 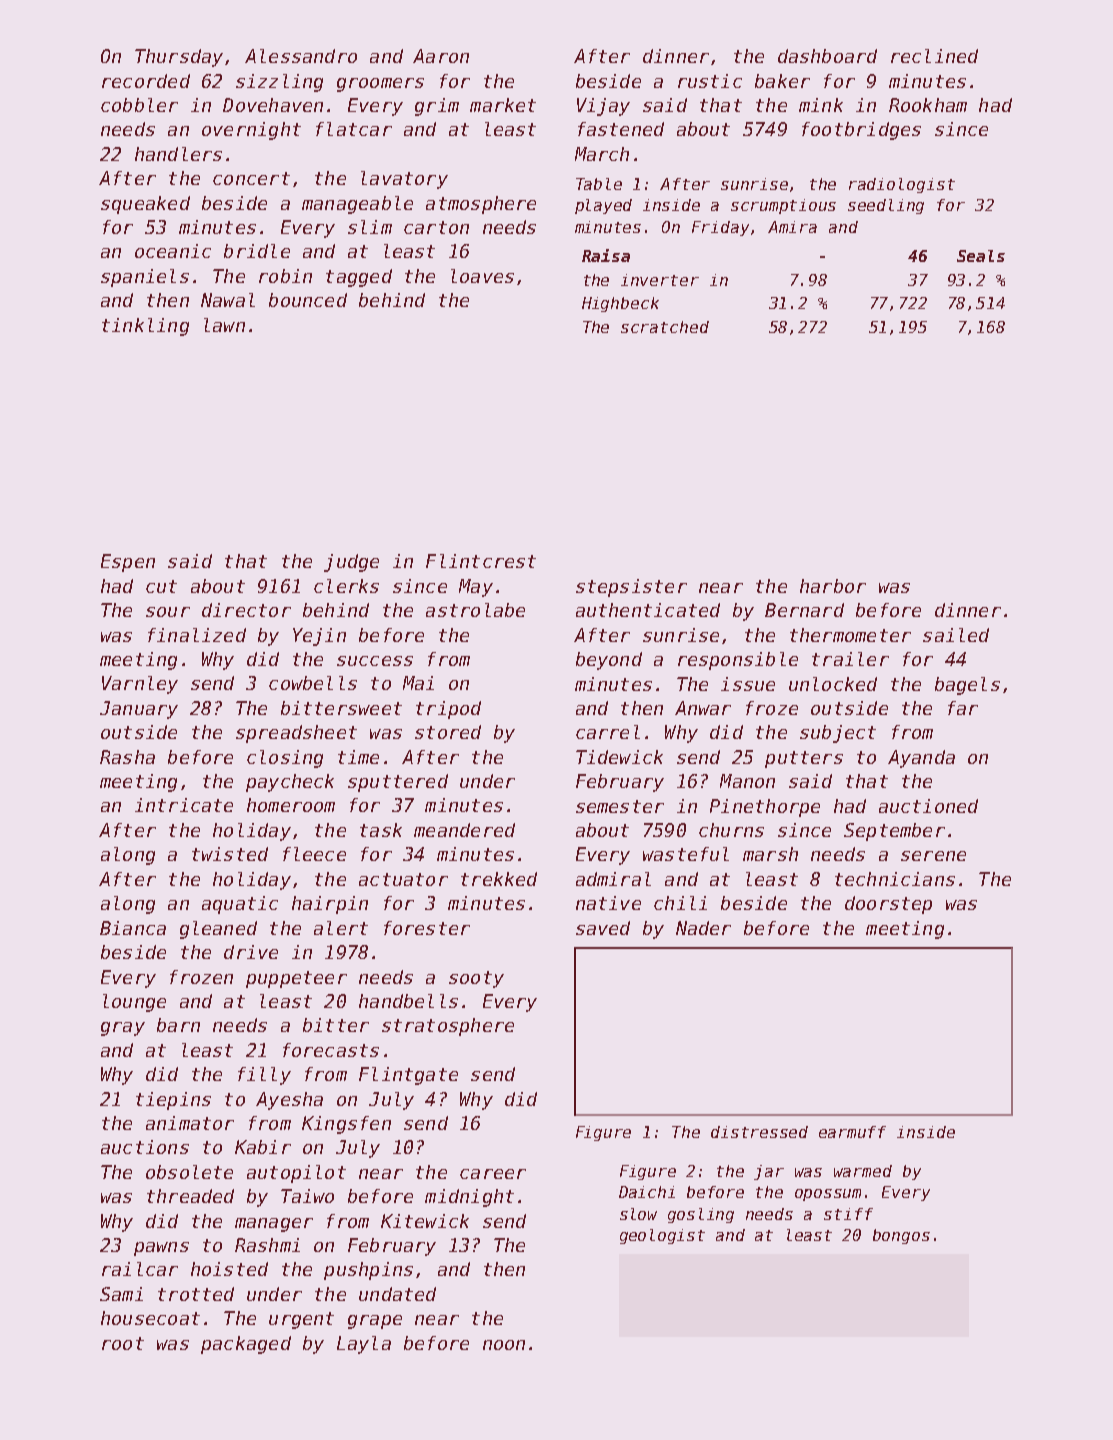 What do you see at coordinates (123, 1343) in the image?
I see `root` at bounding box center [123, 1343].
